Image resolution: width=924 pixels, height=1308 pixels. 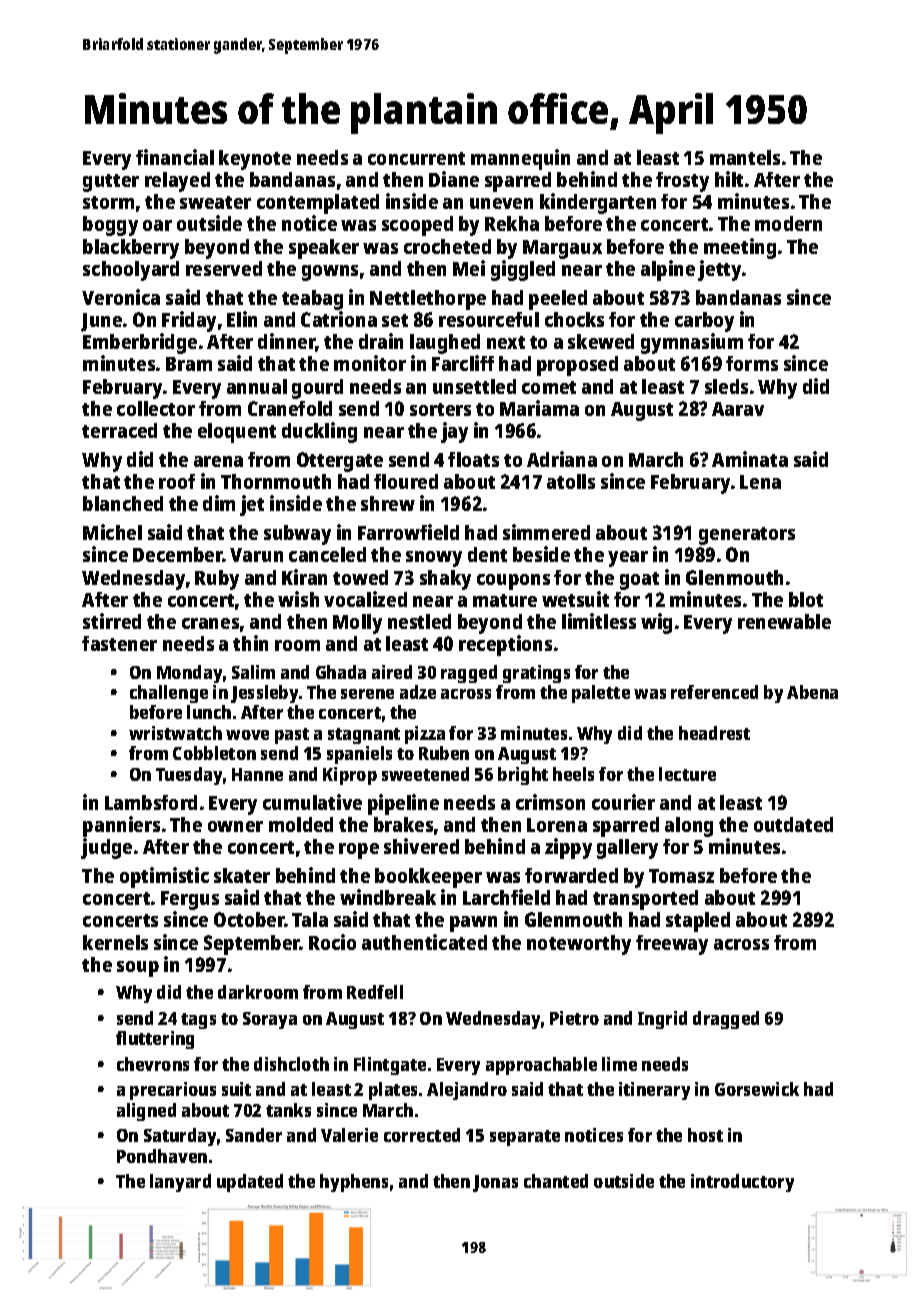 What do you see at coordinates (341, 672) in the screenshot?
I see `Ghada` at bounding box center [341, 672].
